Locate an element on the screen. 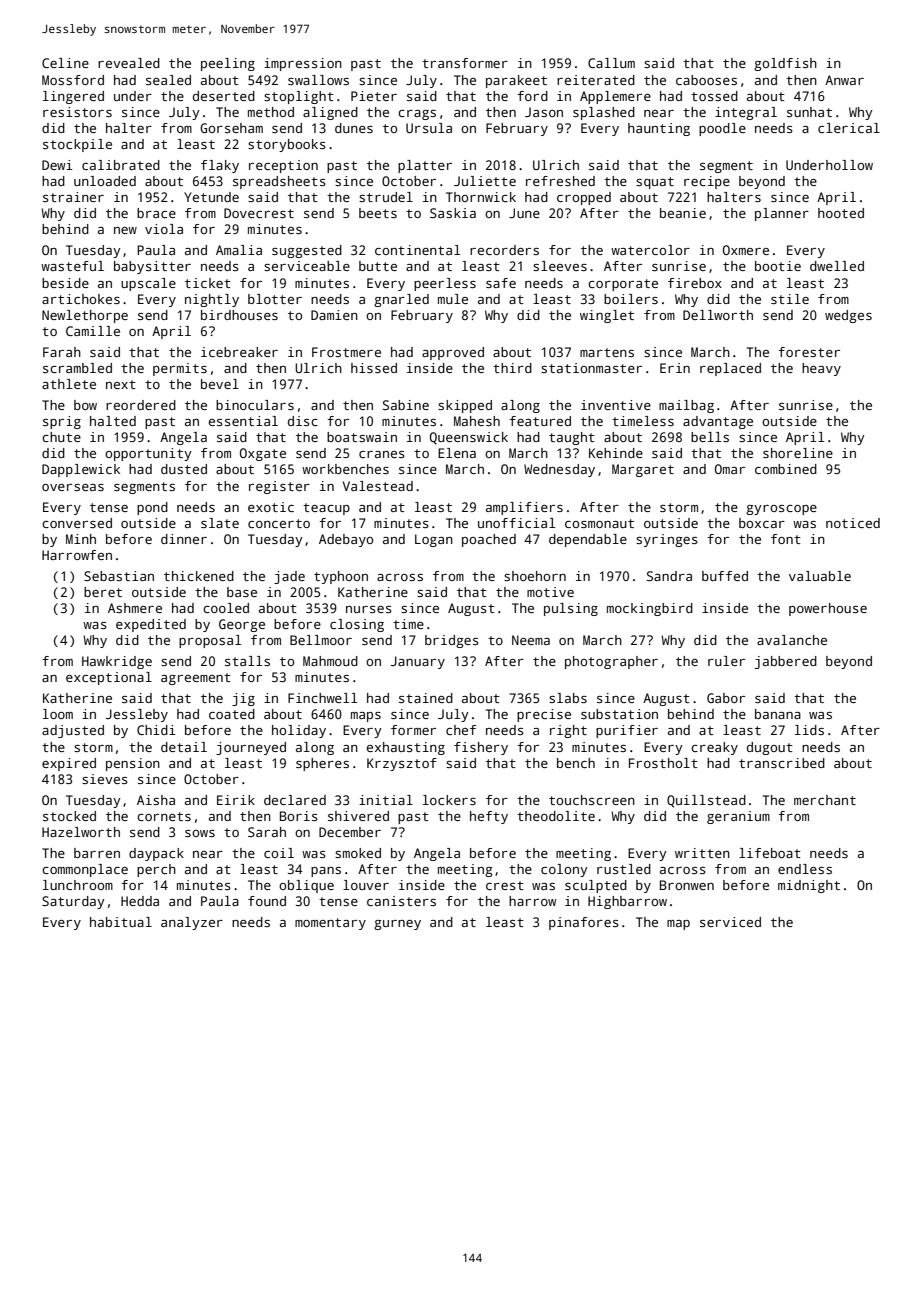 Image resolution: width=924 pixels, height=1308 pixels. perch is located at coordinates (156, 870).
